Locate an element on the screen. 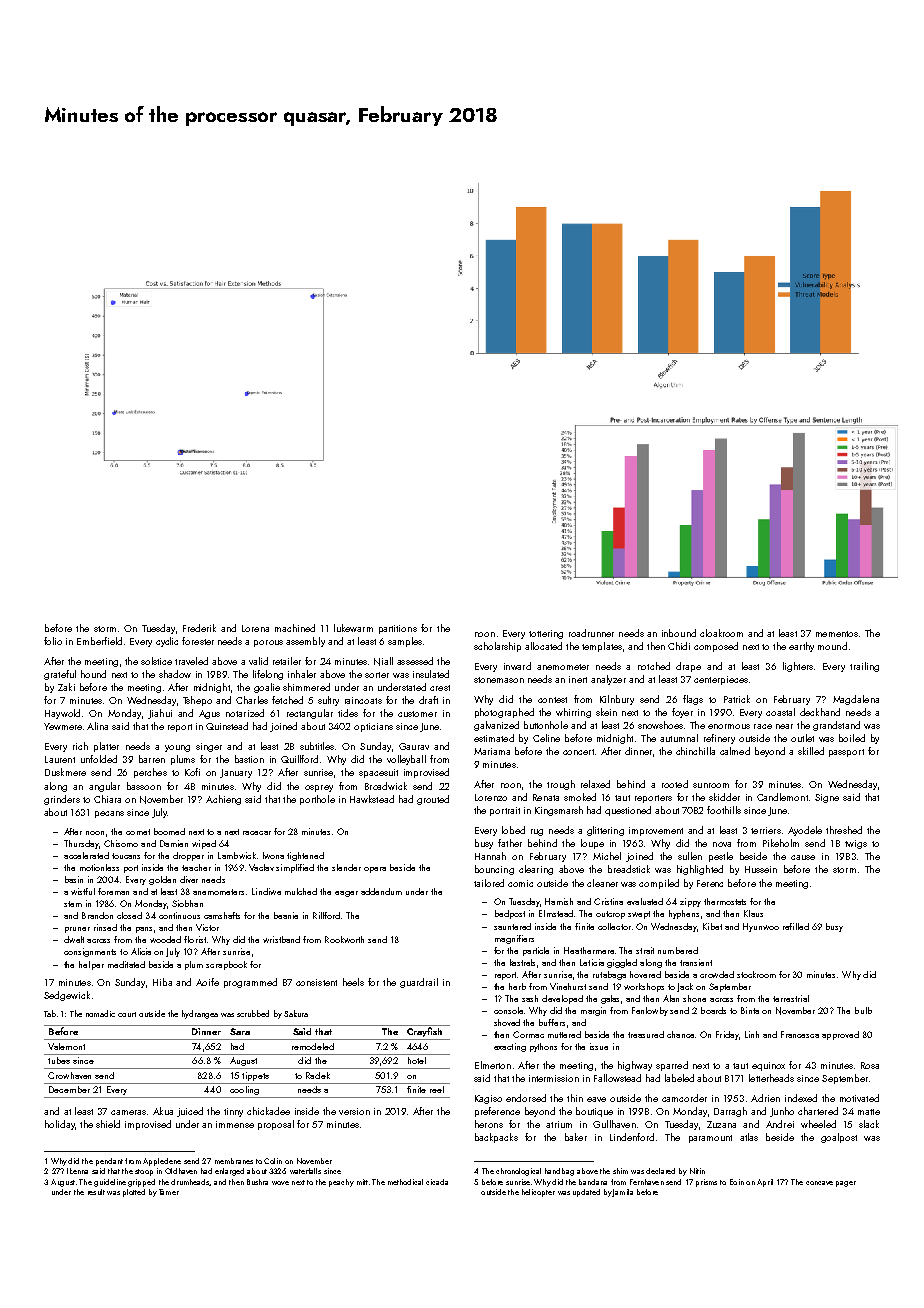 This screenshot has height=1308, width=924. Chisomo is located at coordinates (121, 843).
